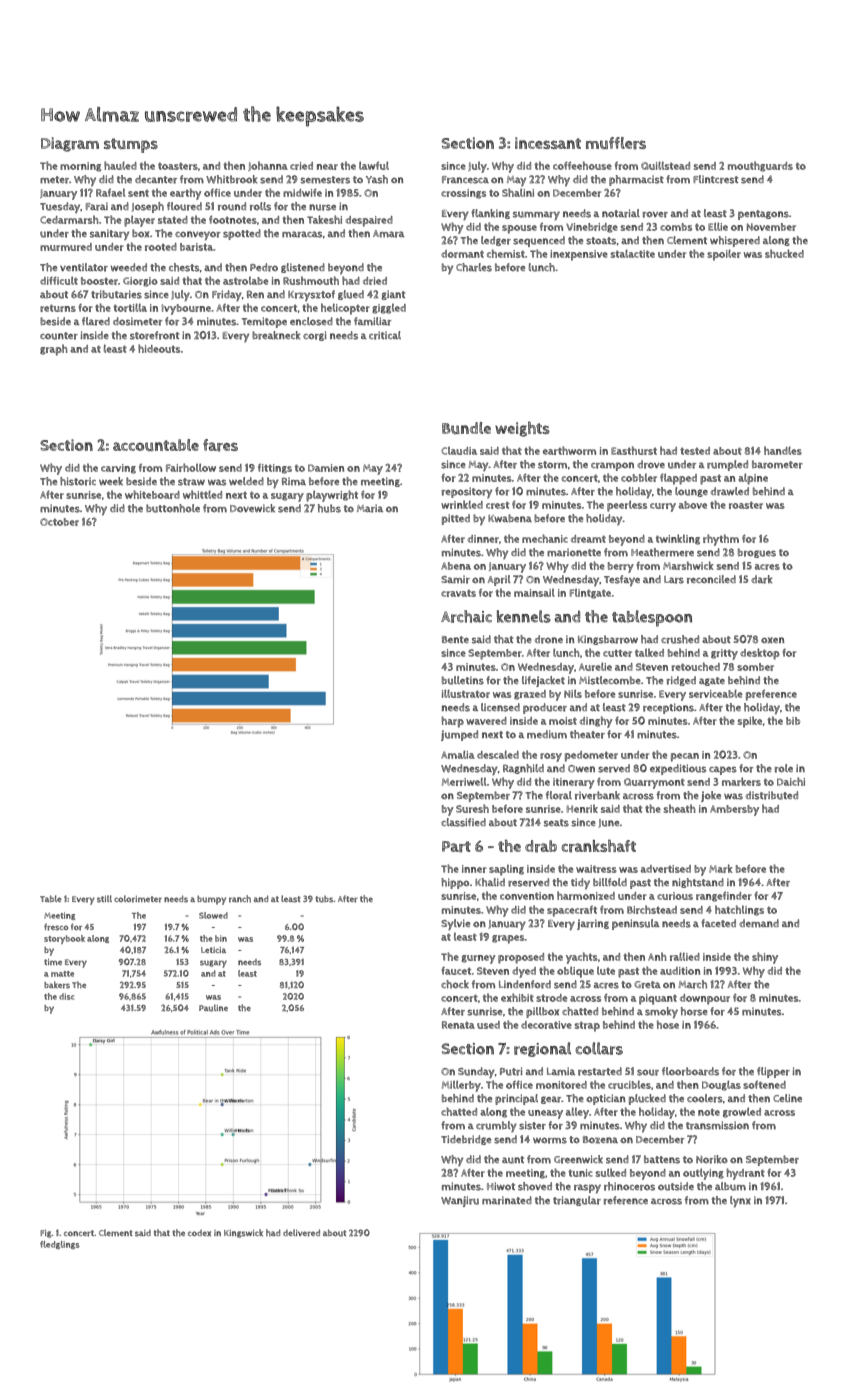  What do you see at coordinates (695, 451) in the screenshot?
I see `tested` at bounding box center [695, 451].
